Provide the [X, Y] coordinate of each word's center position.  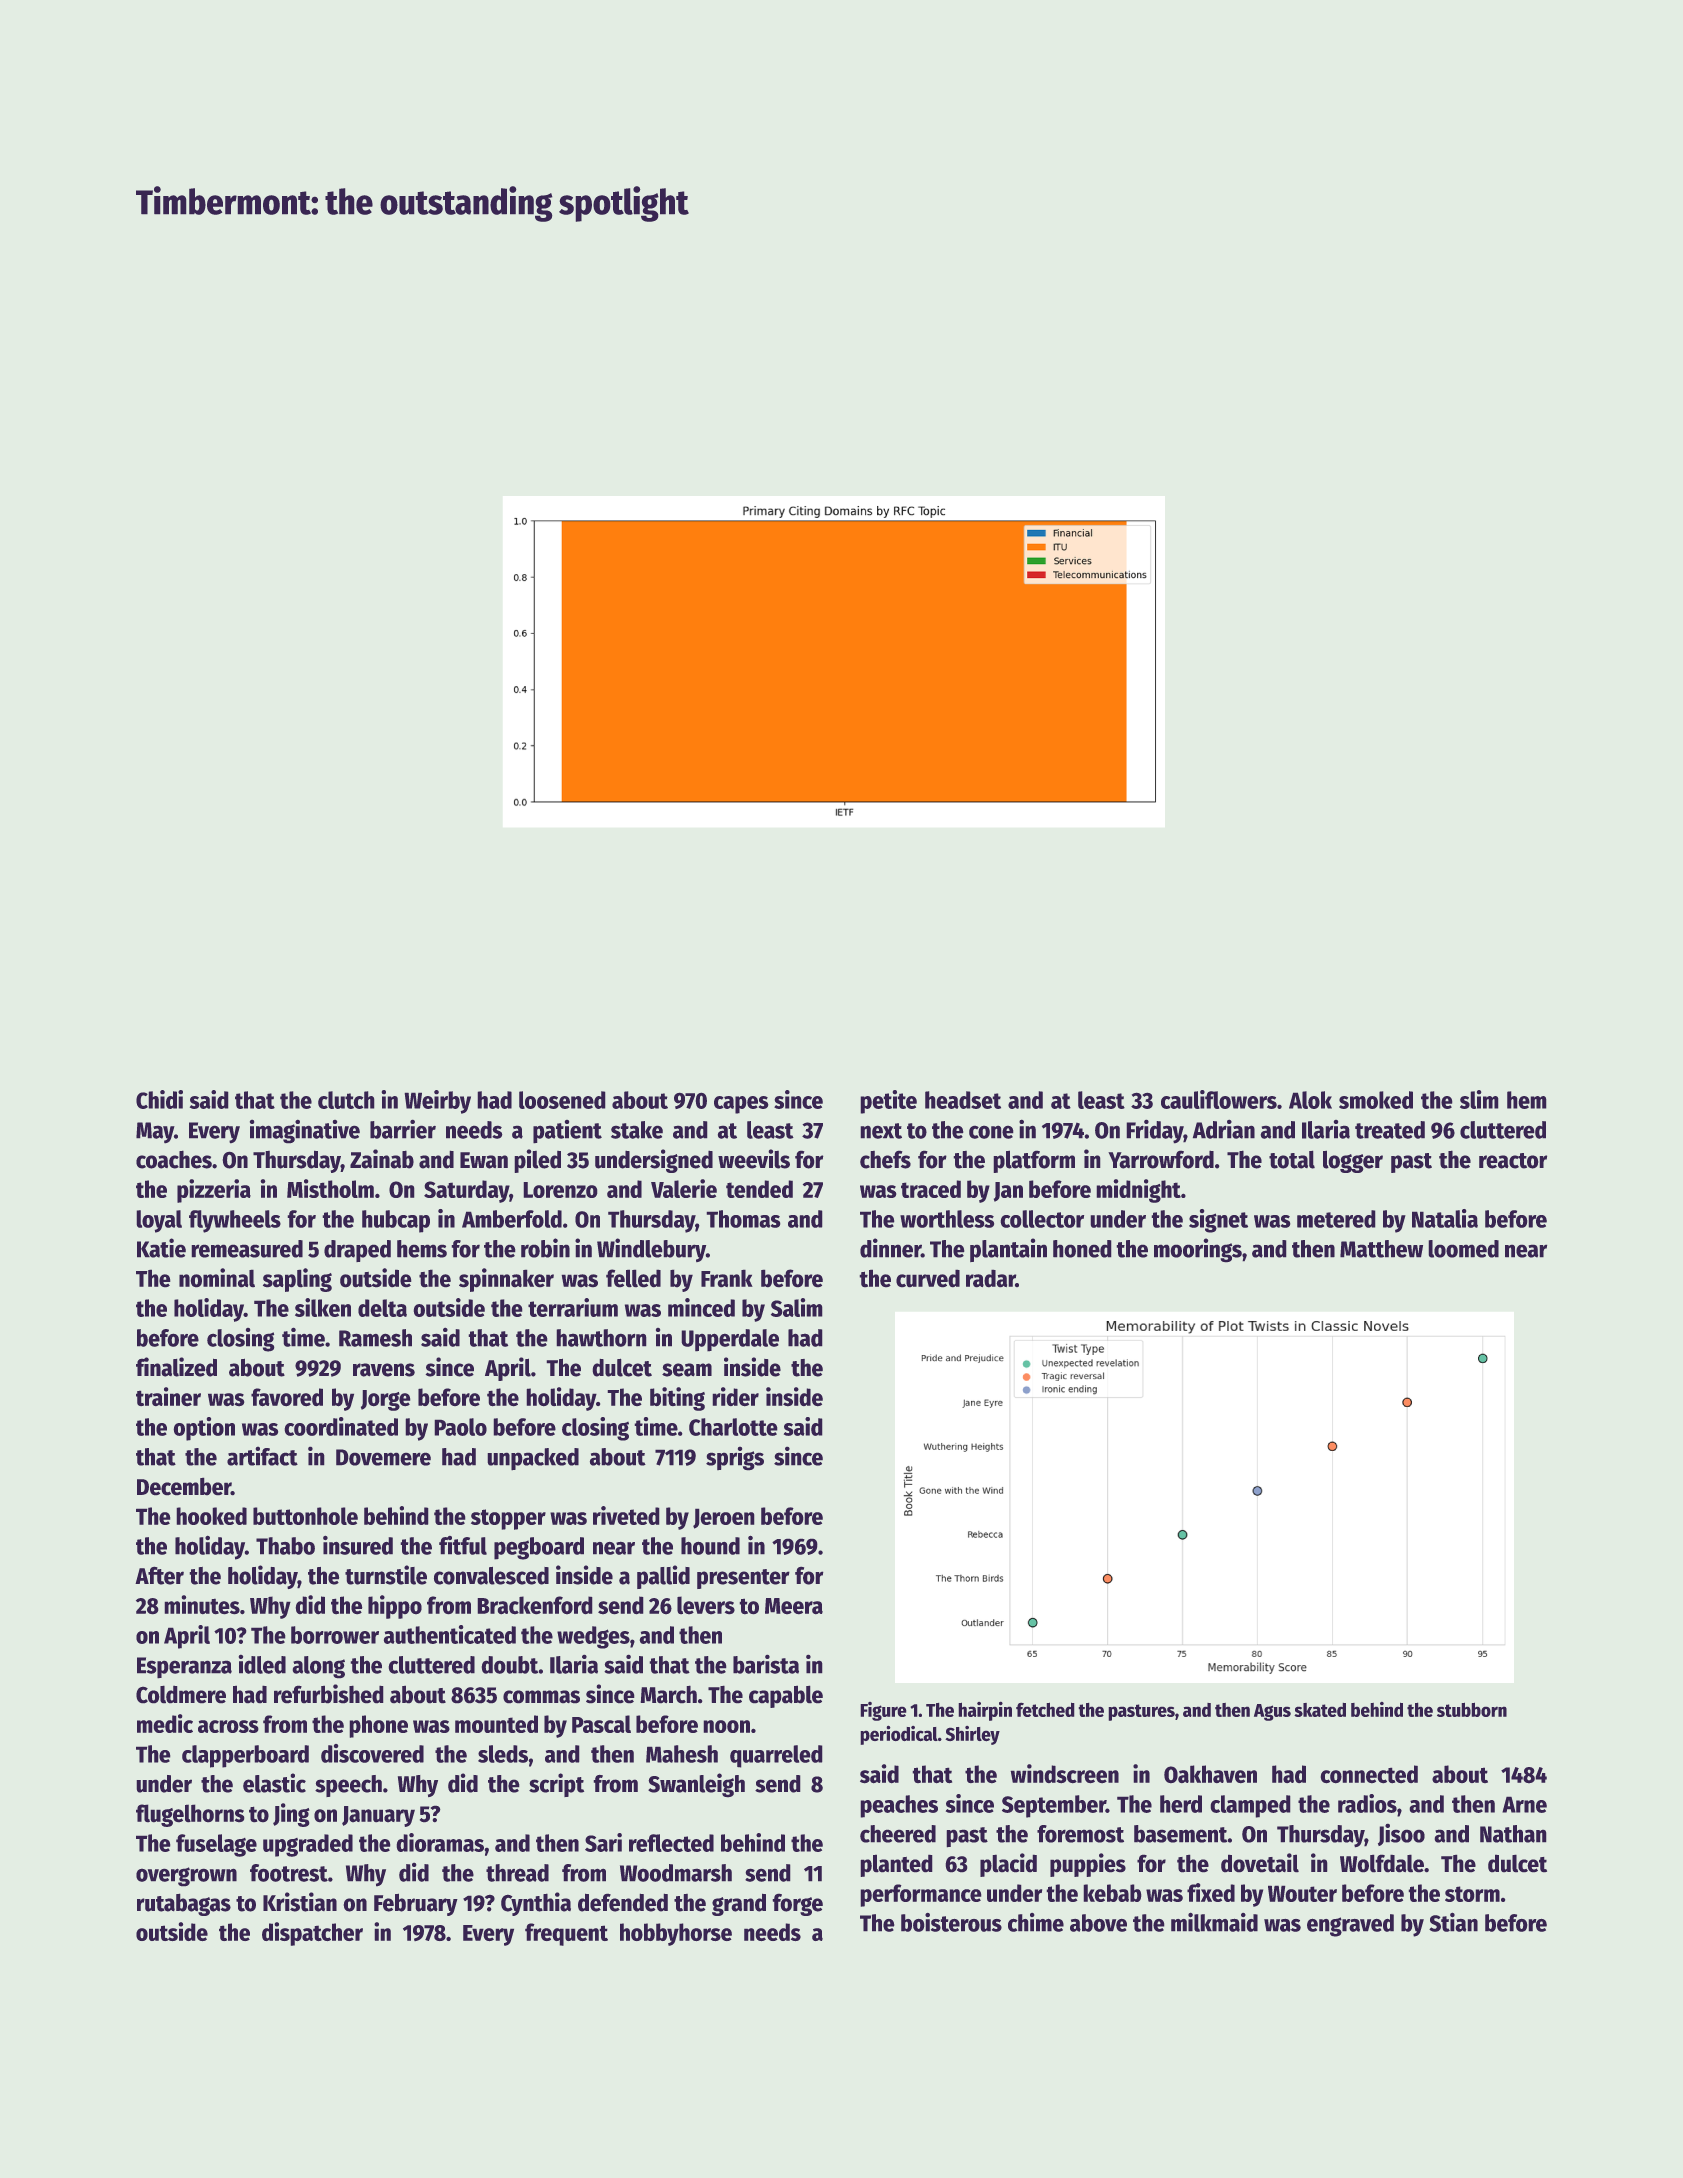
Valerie [684, 1188]
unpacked [533, 1459]
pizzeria [214, 1191]
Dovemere [383, 1457]
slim [1479, 1099]
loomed [1463, 1249]
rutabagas [184, 1904]
